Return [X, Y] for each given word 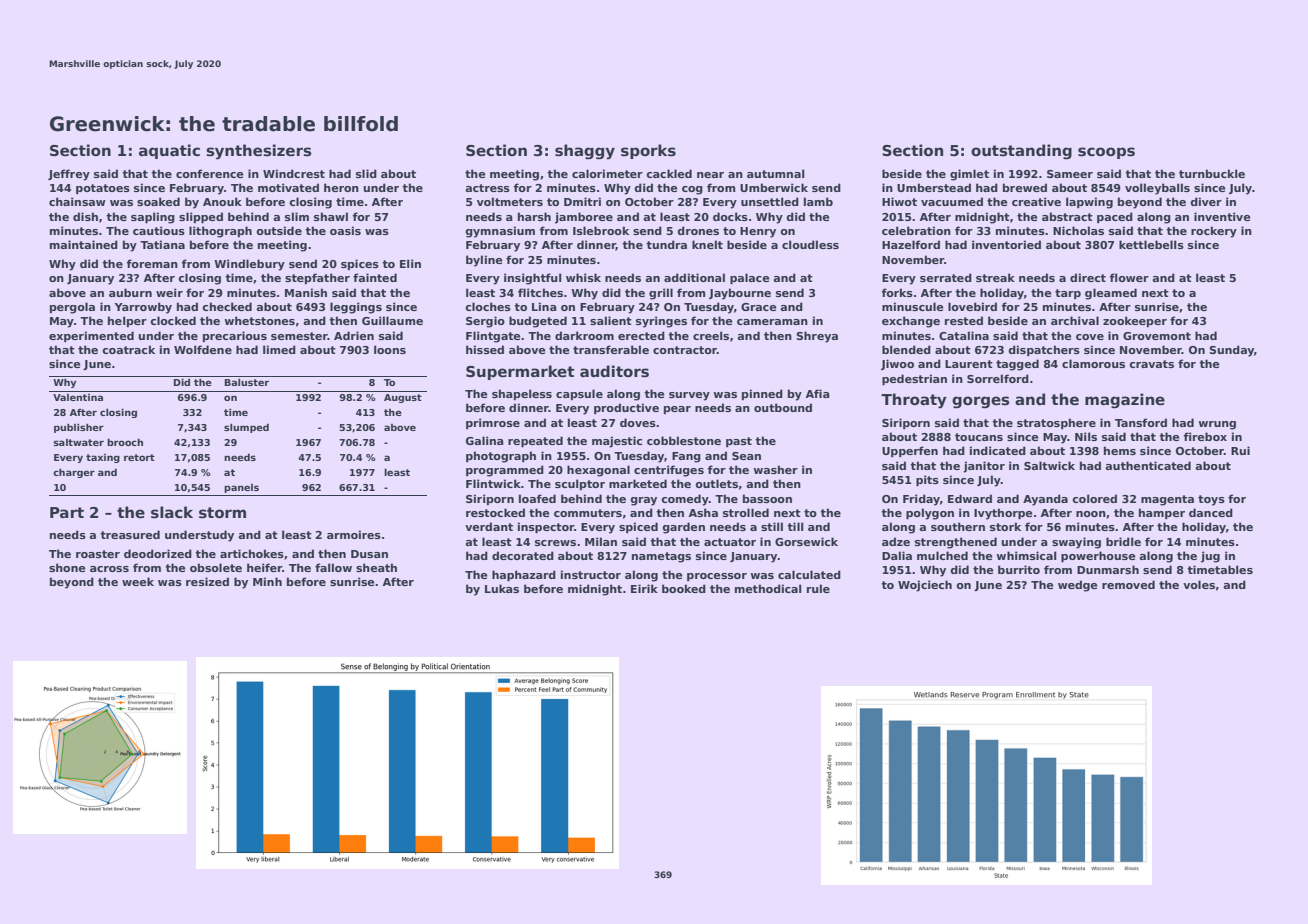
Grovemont [1157, 336]
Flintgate [493, 337]
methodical [768, 588]
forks [897, 292]
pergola [72, 308]
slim [297, 216]
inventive [1222, 216]
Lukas [502, 588]
